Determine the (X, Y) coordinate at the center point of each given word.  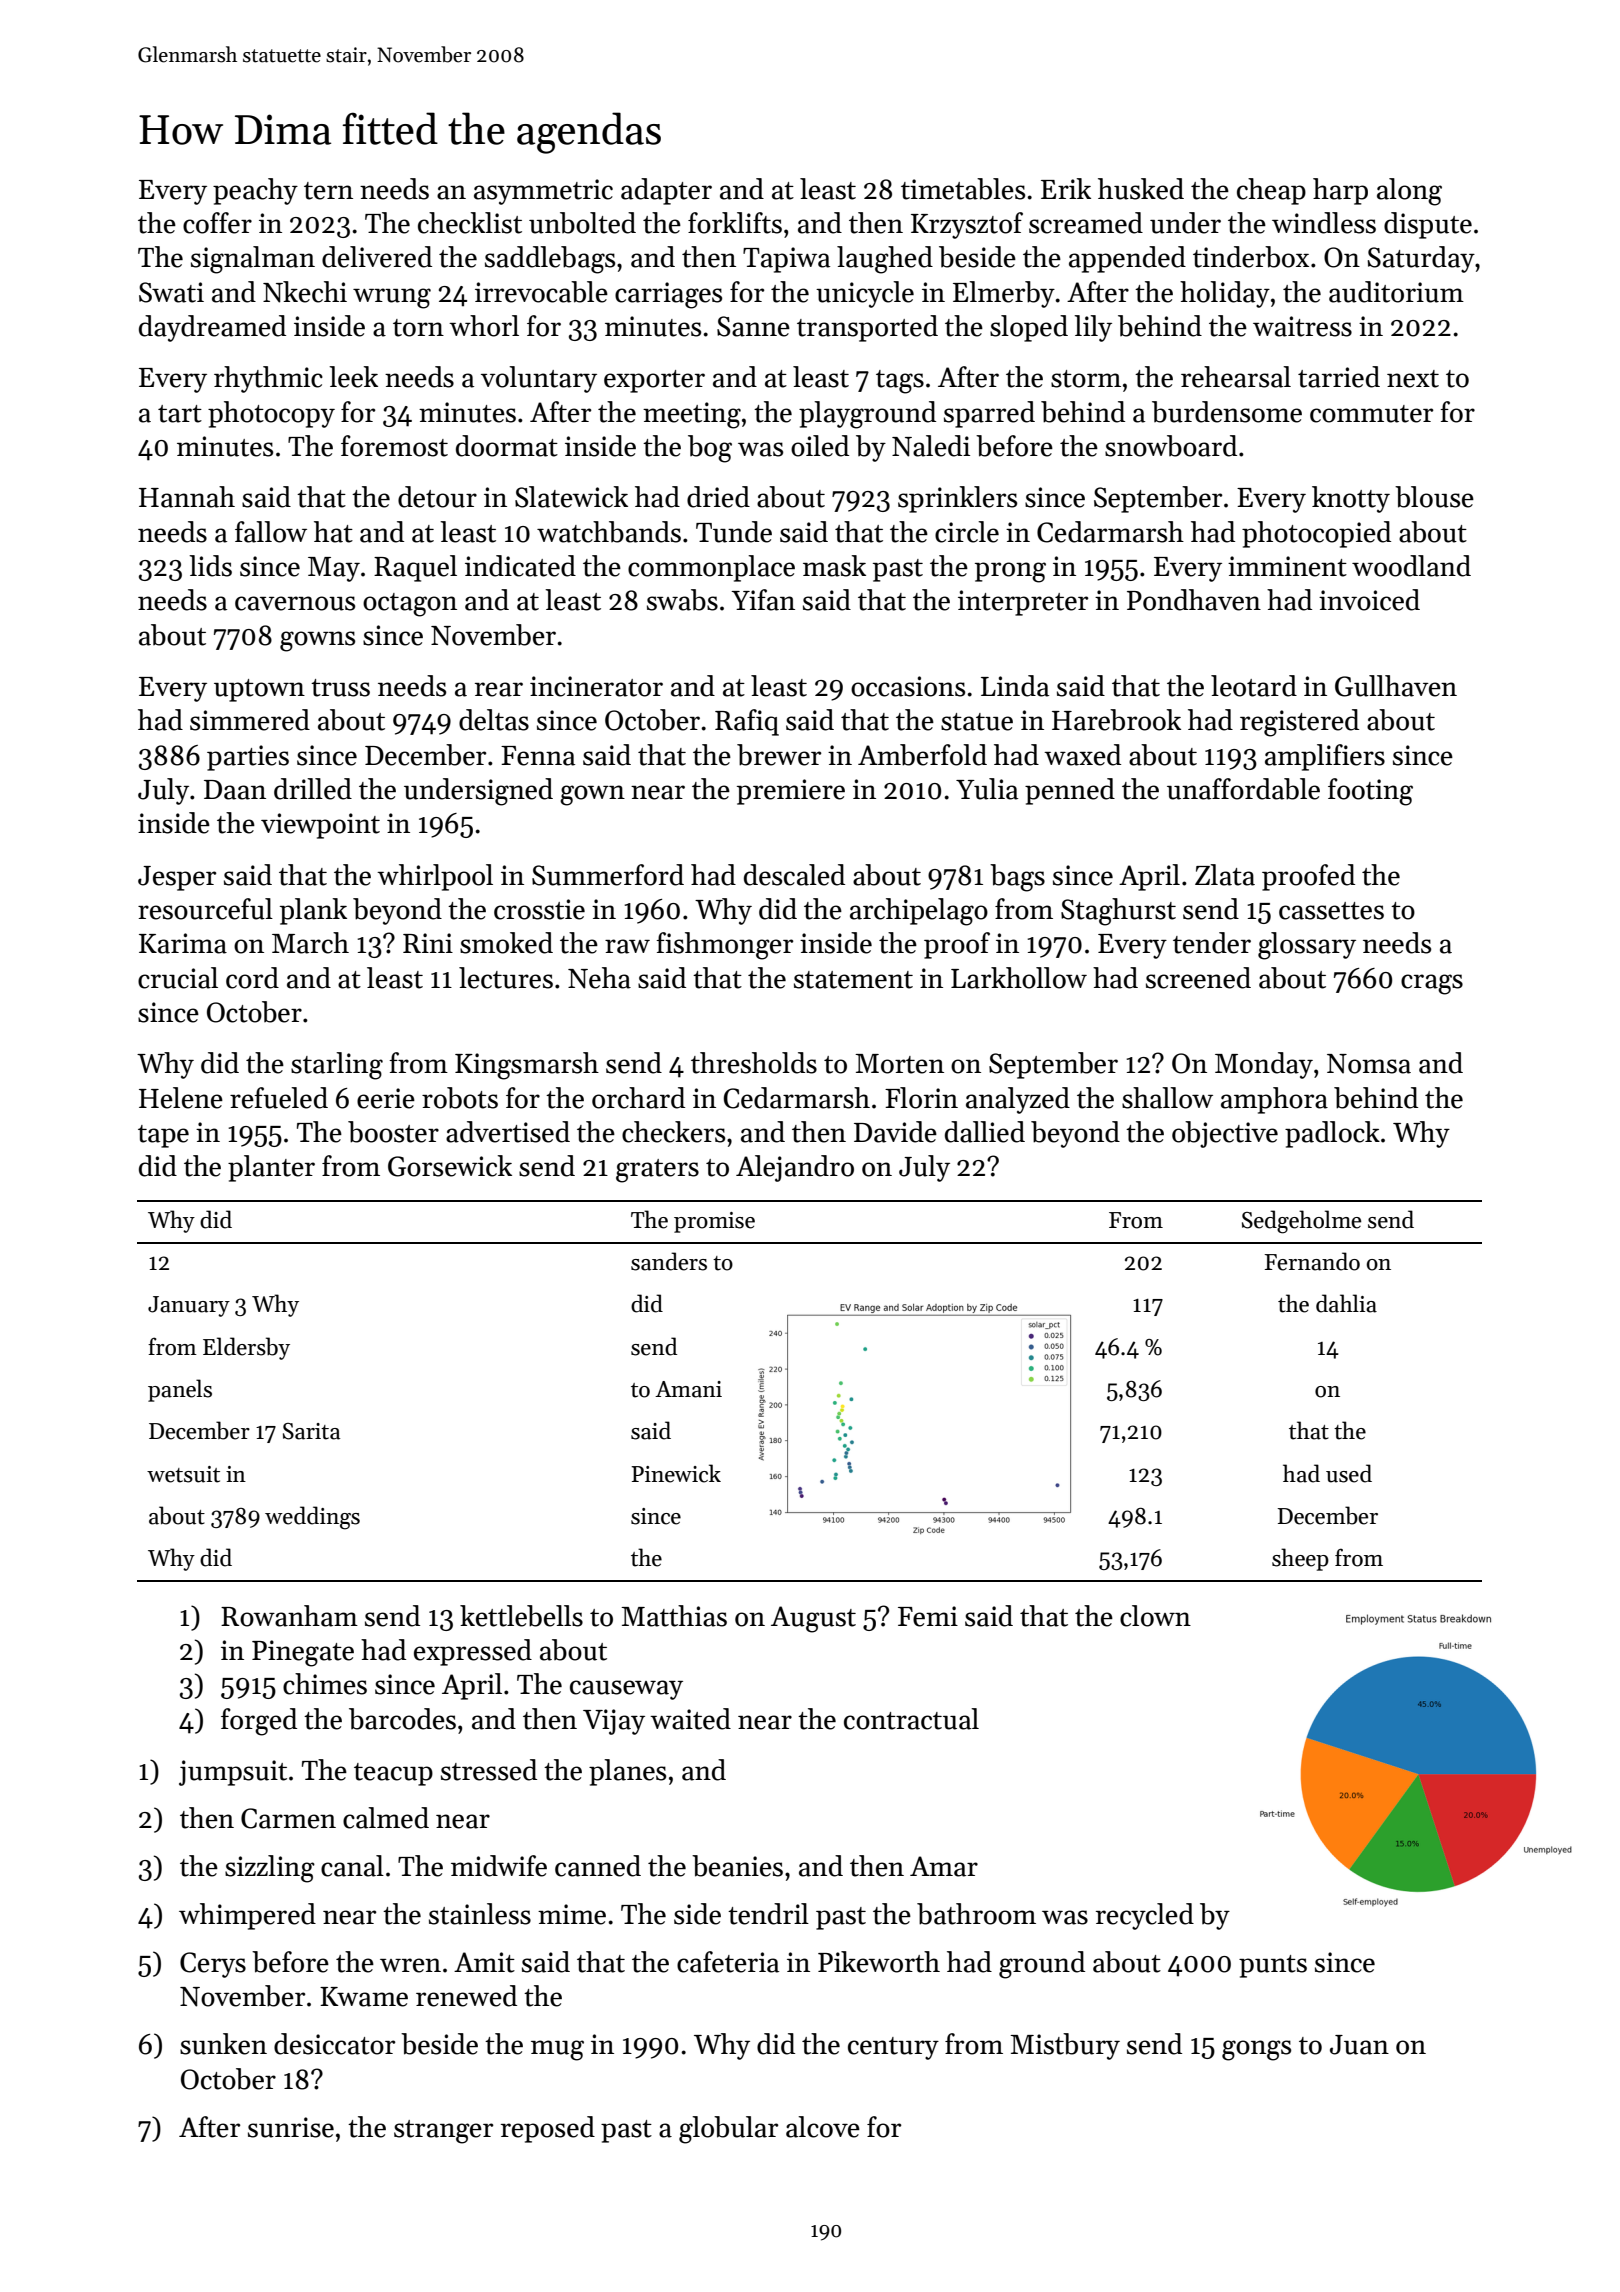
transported (867, 328)
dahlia (1346, 1303)
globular (728, 2130)
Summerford (608, 875)
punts (1273, 1966)
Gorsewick (450, 1166)
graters (657, 1171)
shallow (1167, 1098)
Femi (928, 1616)
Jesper (177, 878)
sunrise (291, 2127)
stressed (489, 1770)
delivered (377, 257)
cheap (1271, 191)
